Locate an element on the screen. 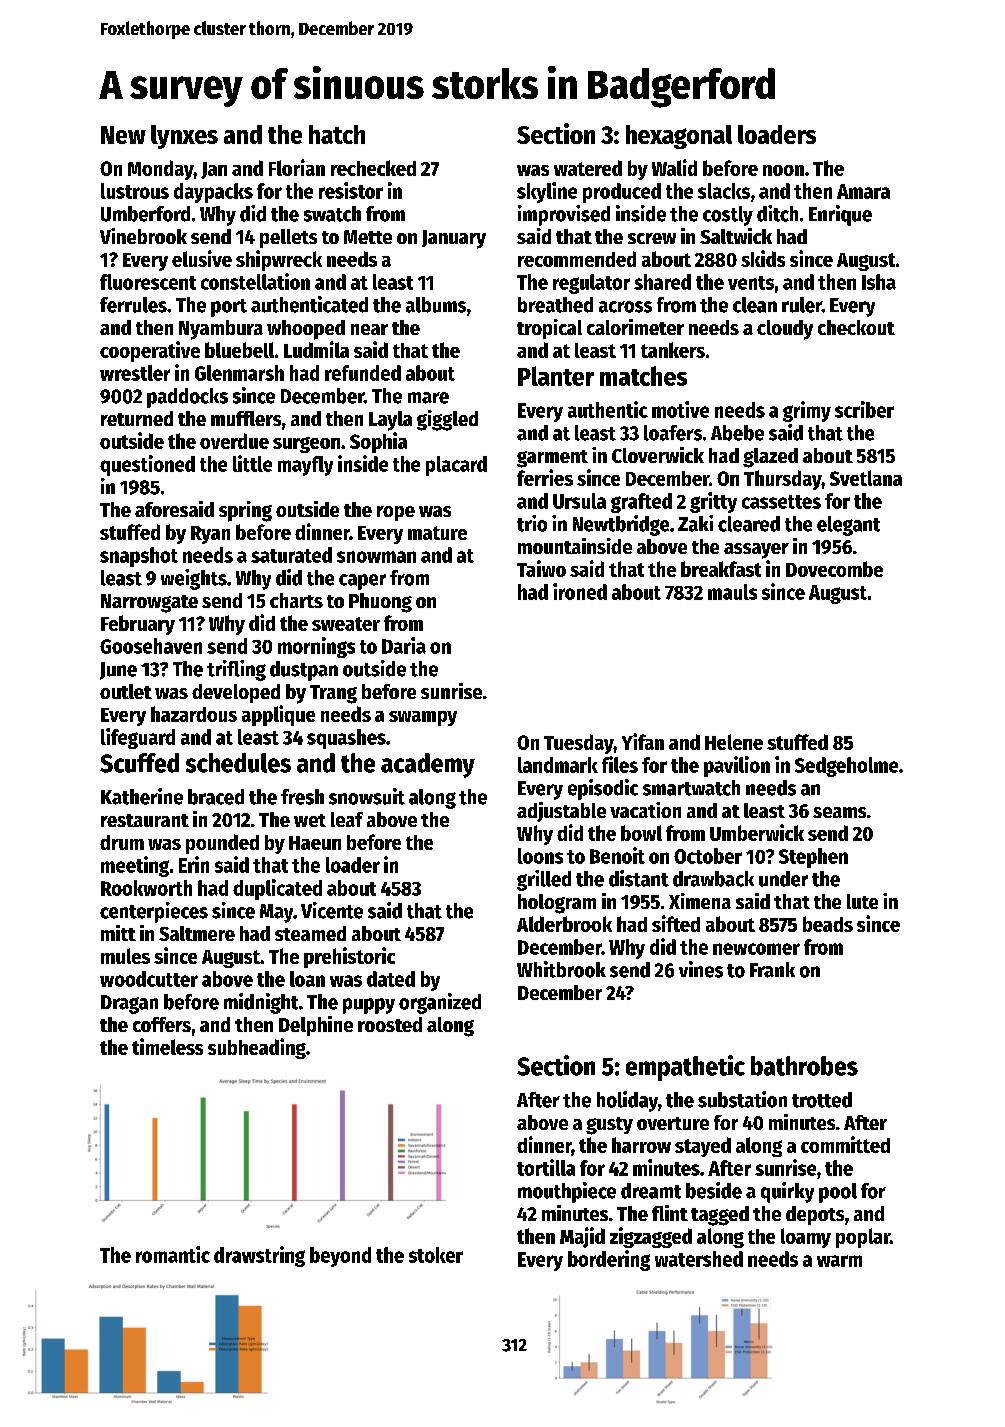 This screenshot has width=1005, height=1427. coffers is located at coordinates (162, 1024).
